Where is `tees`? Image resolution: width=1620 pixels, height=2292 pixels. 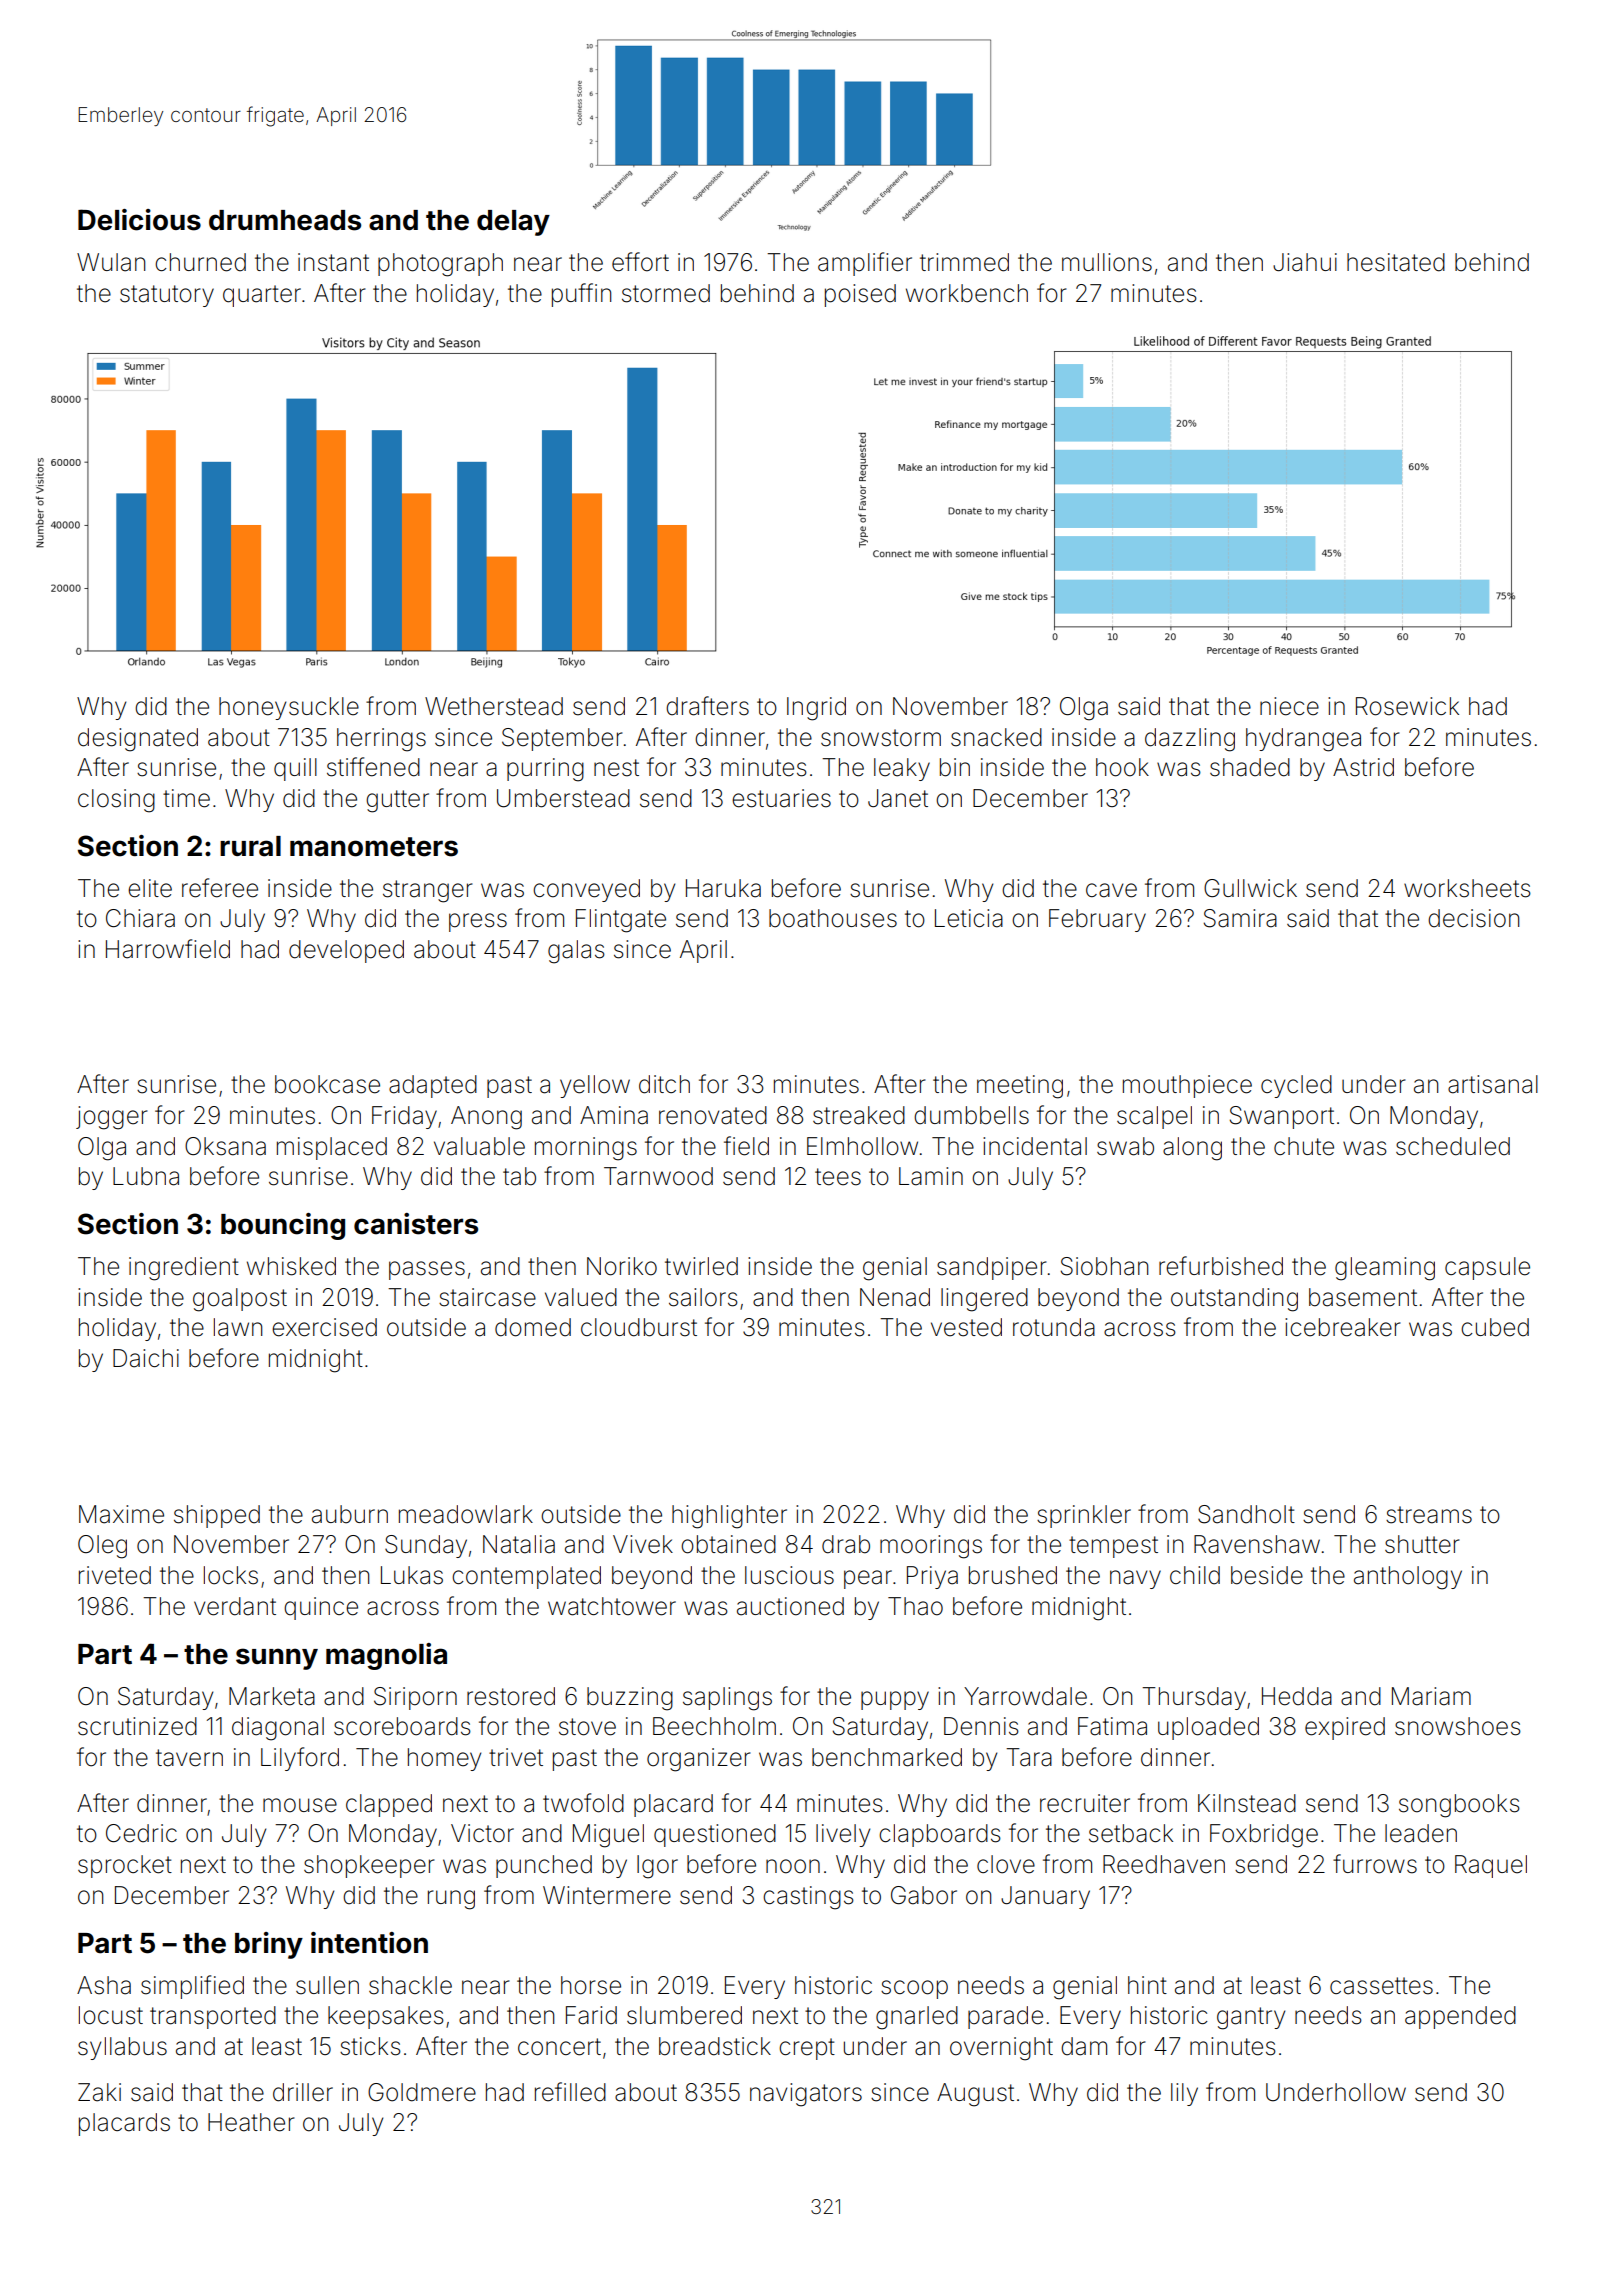
tees is located at coordinates (838, 1177).
